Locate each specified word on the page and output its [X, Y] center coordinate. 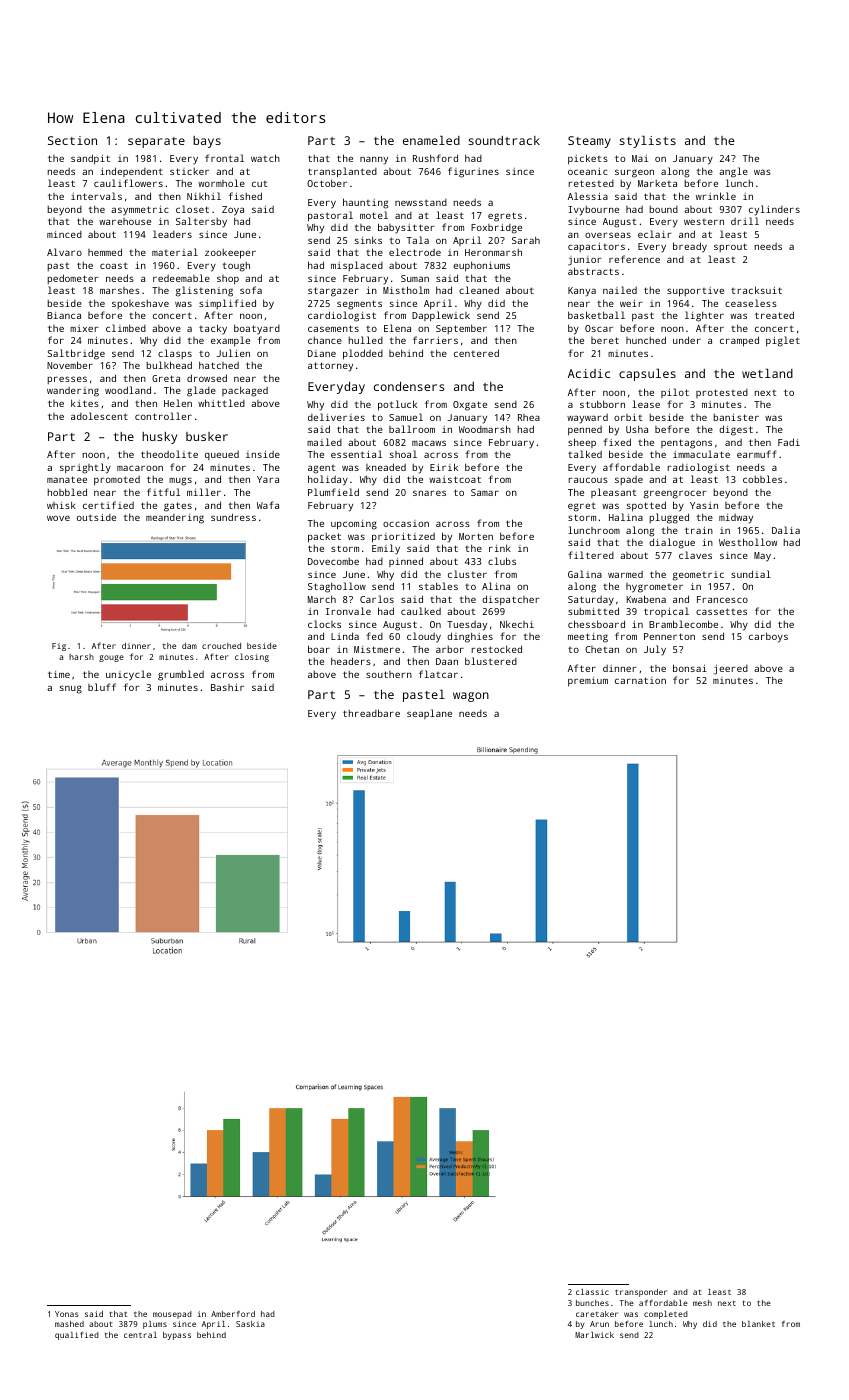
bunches [592, 1303]
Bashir [227, 687]
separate [156, 142]
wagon [471, 697]
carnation [640, 680]
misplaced [357, 266]
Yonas [66, 1314]
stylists [648, 142]
